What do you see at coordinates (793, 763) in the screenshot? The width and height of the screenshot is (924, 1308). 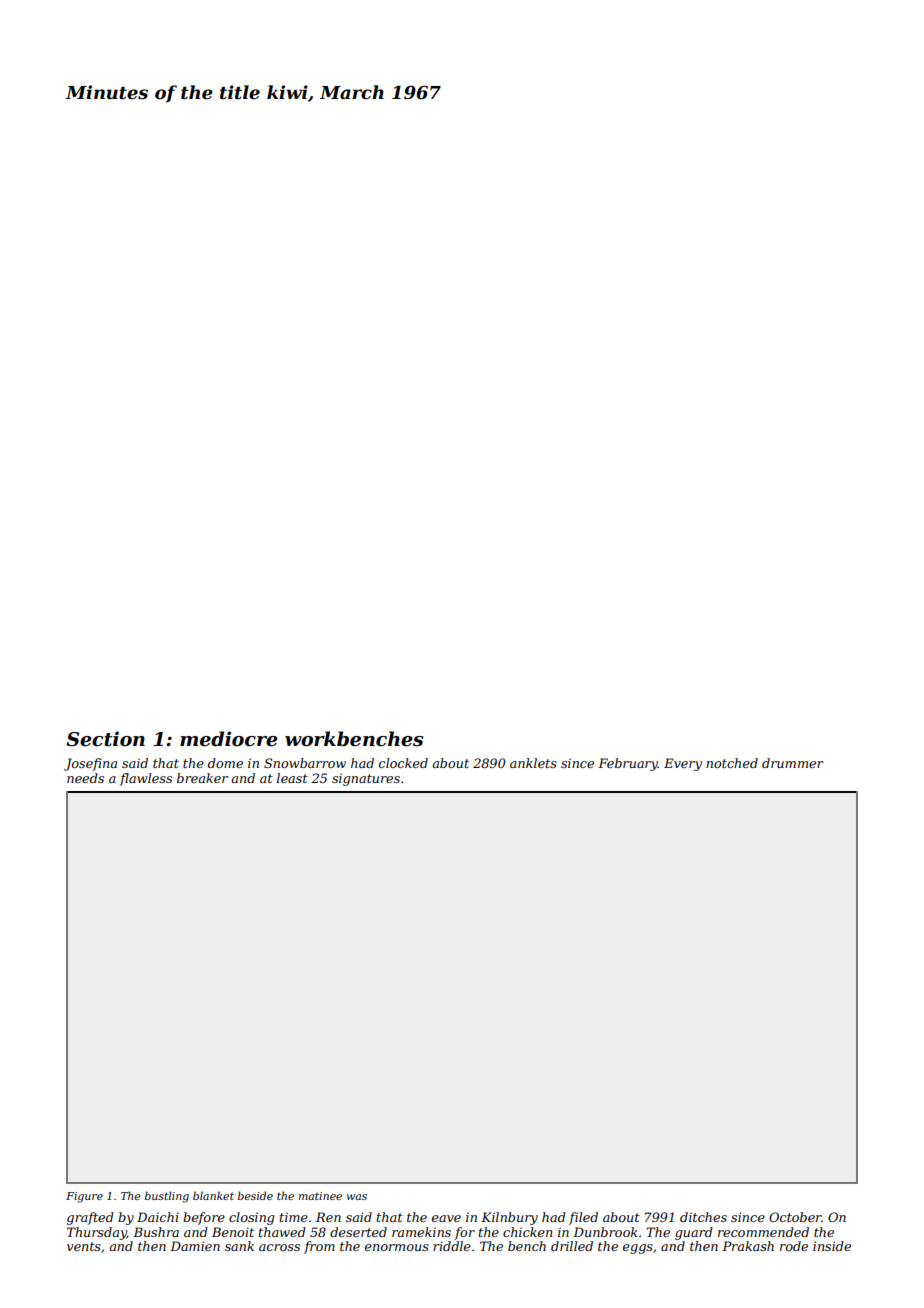 I see `drummer` at bounding box center [793, 763].
